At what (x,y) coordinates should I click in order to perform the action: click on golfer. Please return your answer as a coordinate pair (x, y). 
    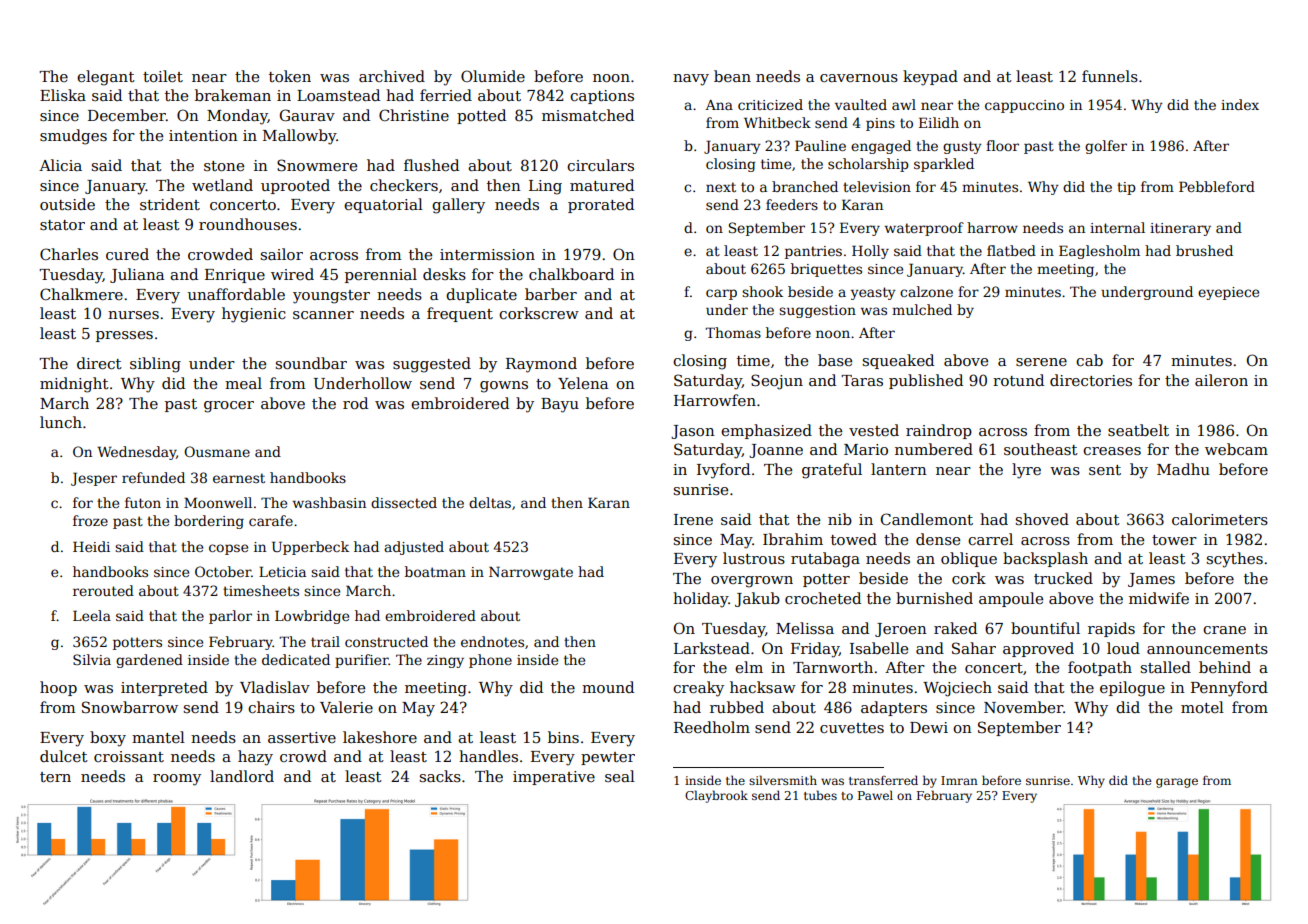
    Looking at the image, I should click on (1106, 147).
